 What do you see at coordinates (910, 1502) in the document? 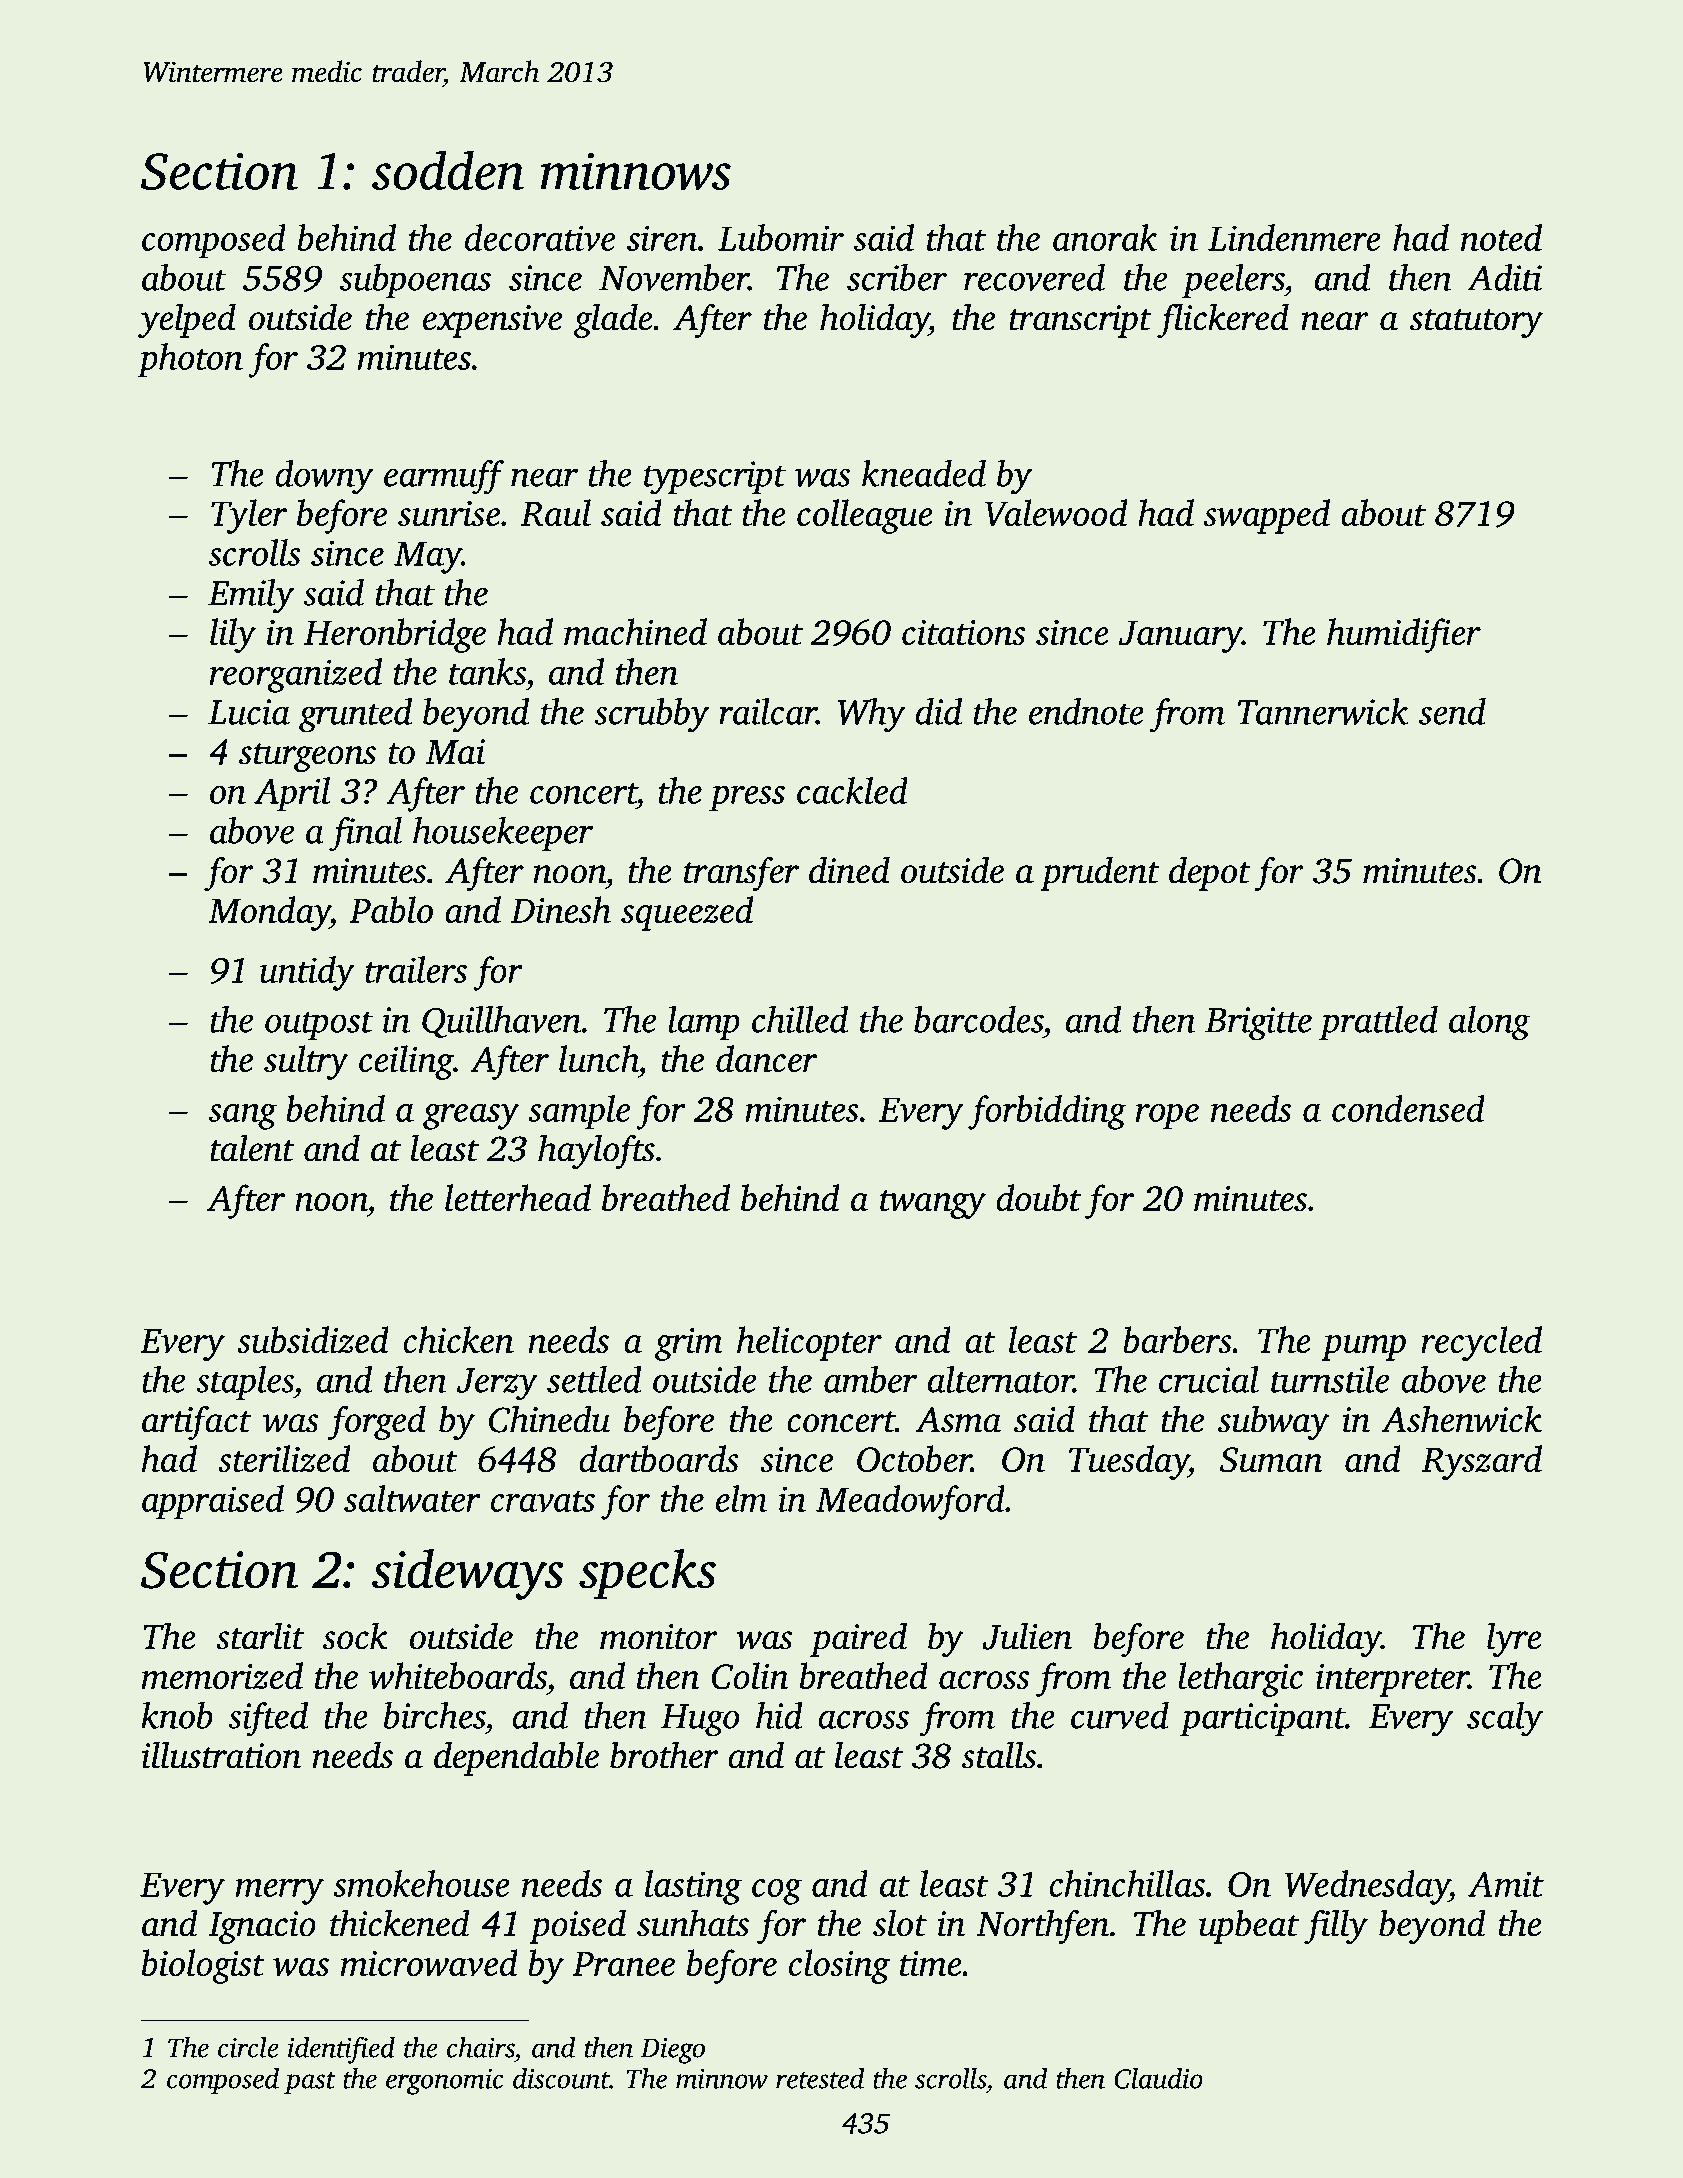
I see `Meadowford` at bounding box center [910, 1502].
